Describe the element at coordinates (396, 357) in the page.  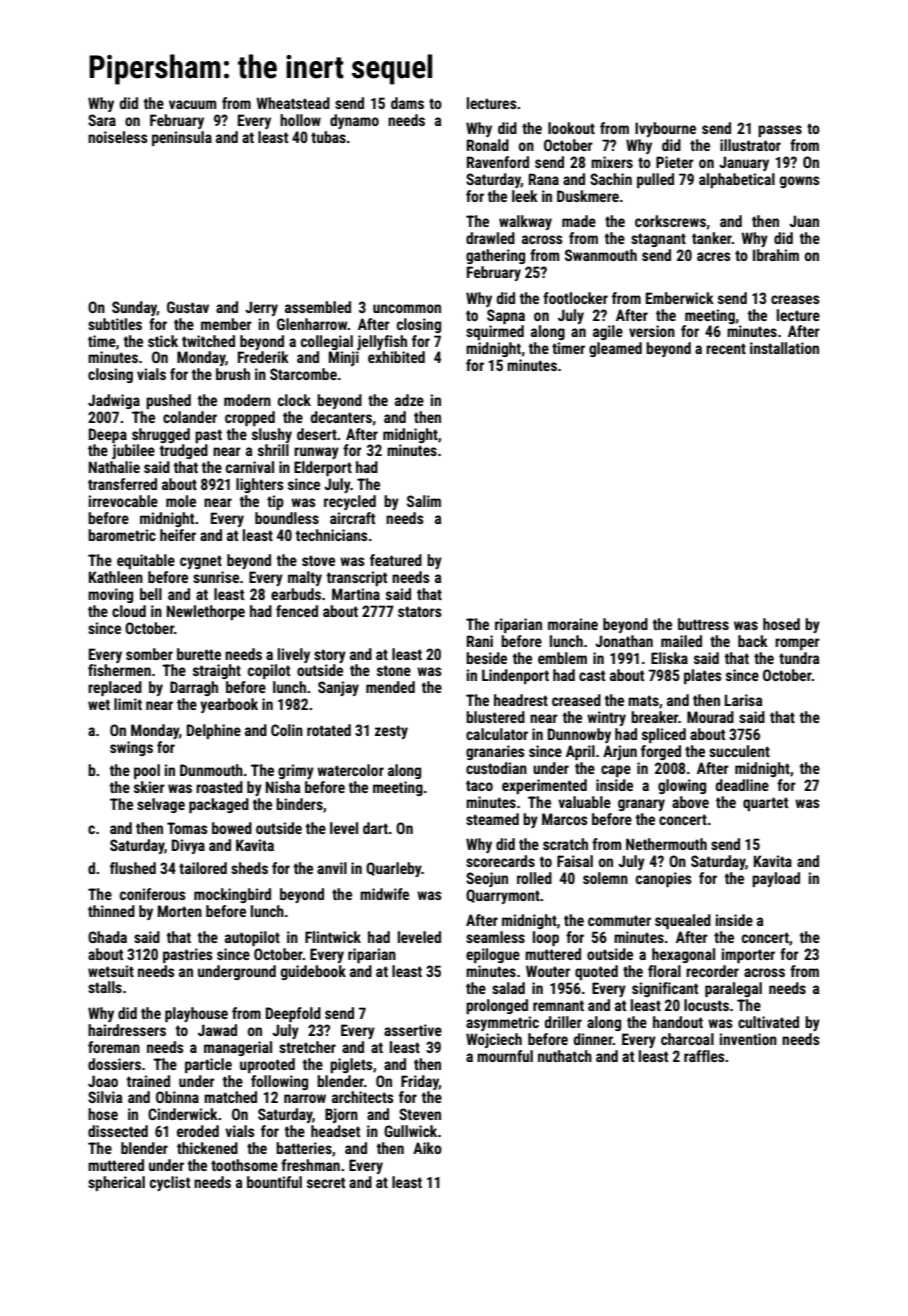
I see `exhibited` at that location.
